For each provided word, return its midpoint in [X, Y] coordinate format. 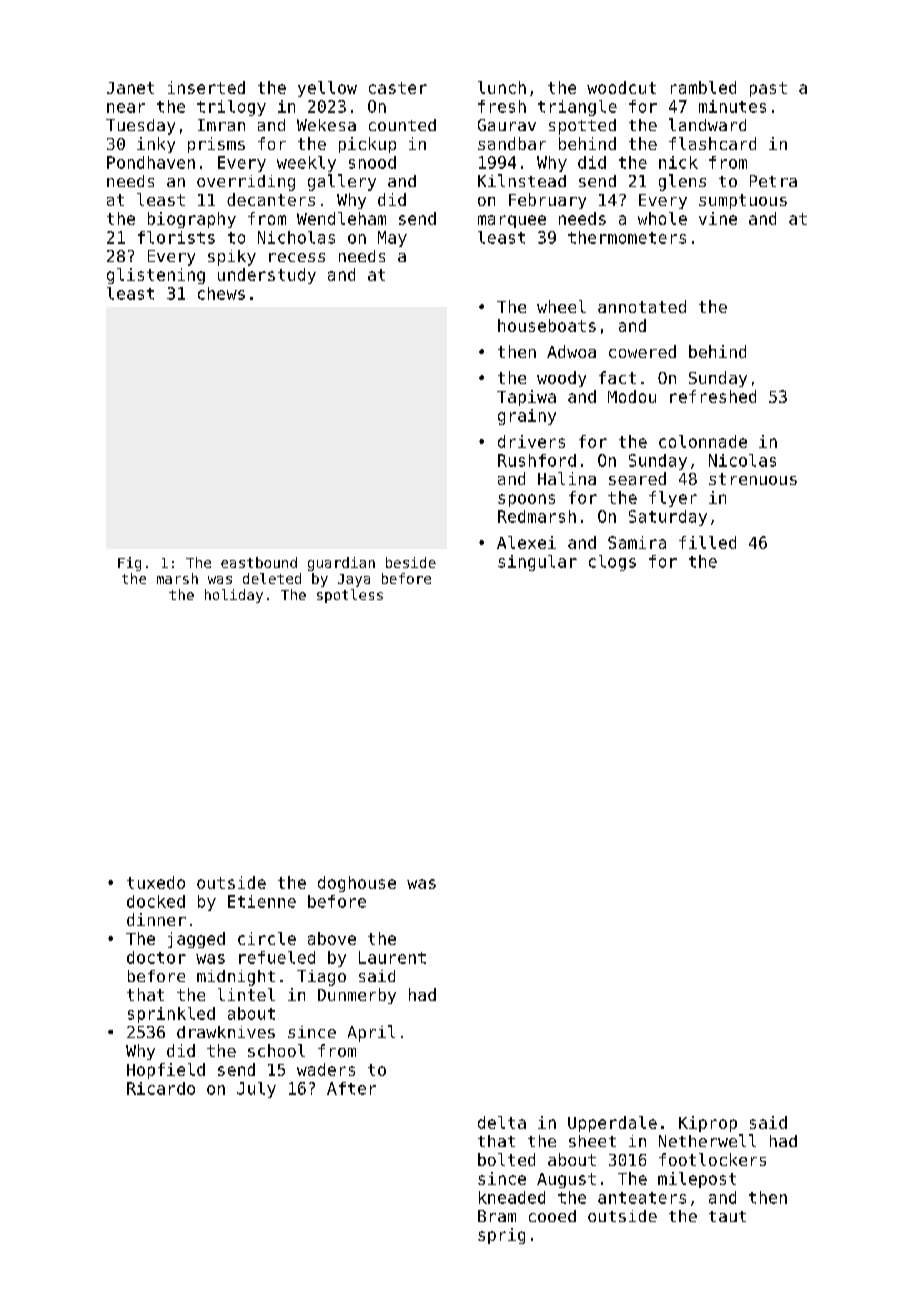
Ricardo [161, 1088]
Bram [497, 1216]
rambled [703, 87]
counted [402, 125]
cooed [552, 1216]
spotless [350, 596]
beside [411, 562]
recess [297, 257]
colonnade [703, 441]
